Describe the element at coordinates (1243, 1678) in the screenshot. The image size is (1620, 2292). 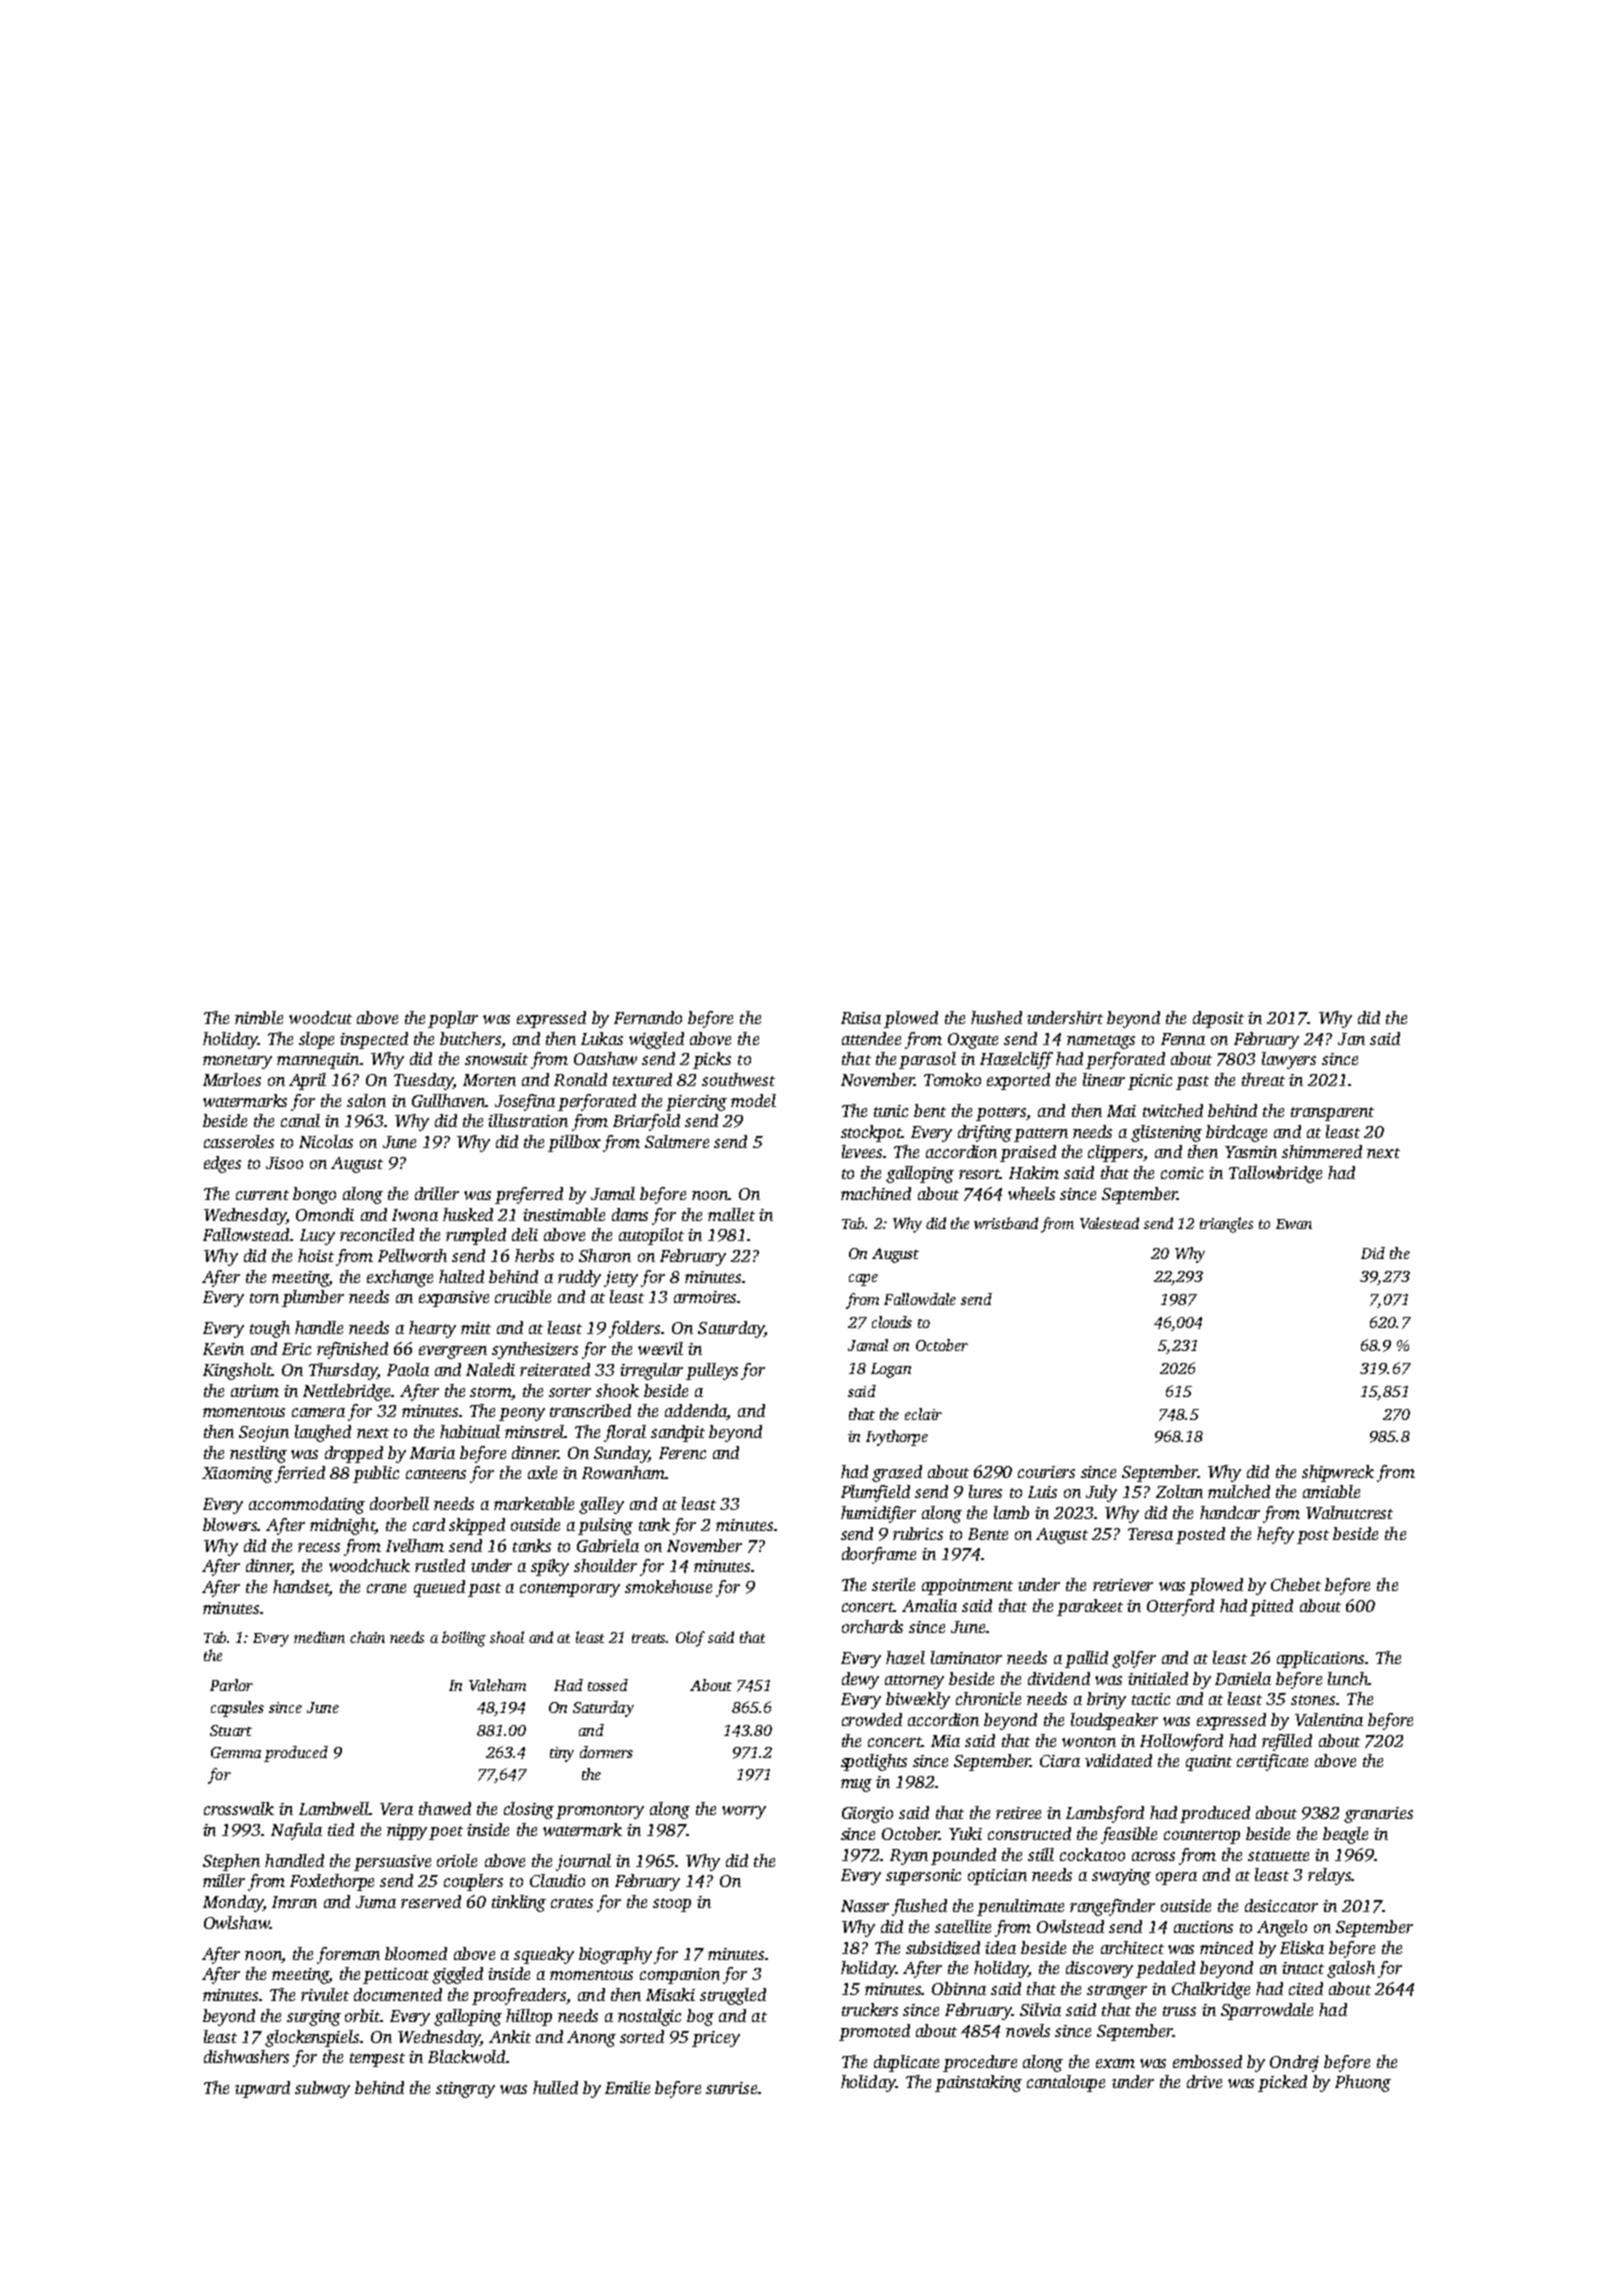
I see `Daniela` at that location.
